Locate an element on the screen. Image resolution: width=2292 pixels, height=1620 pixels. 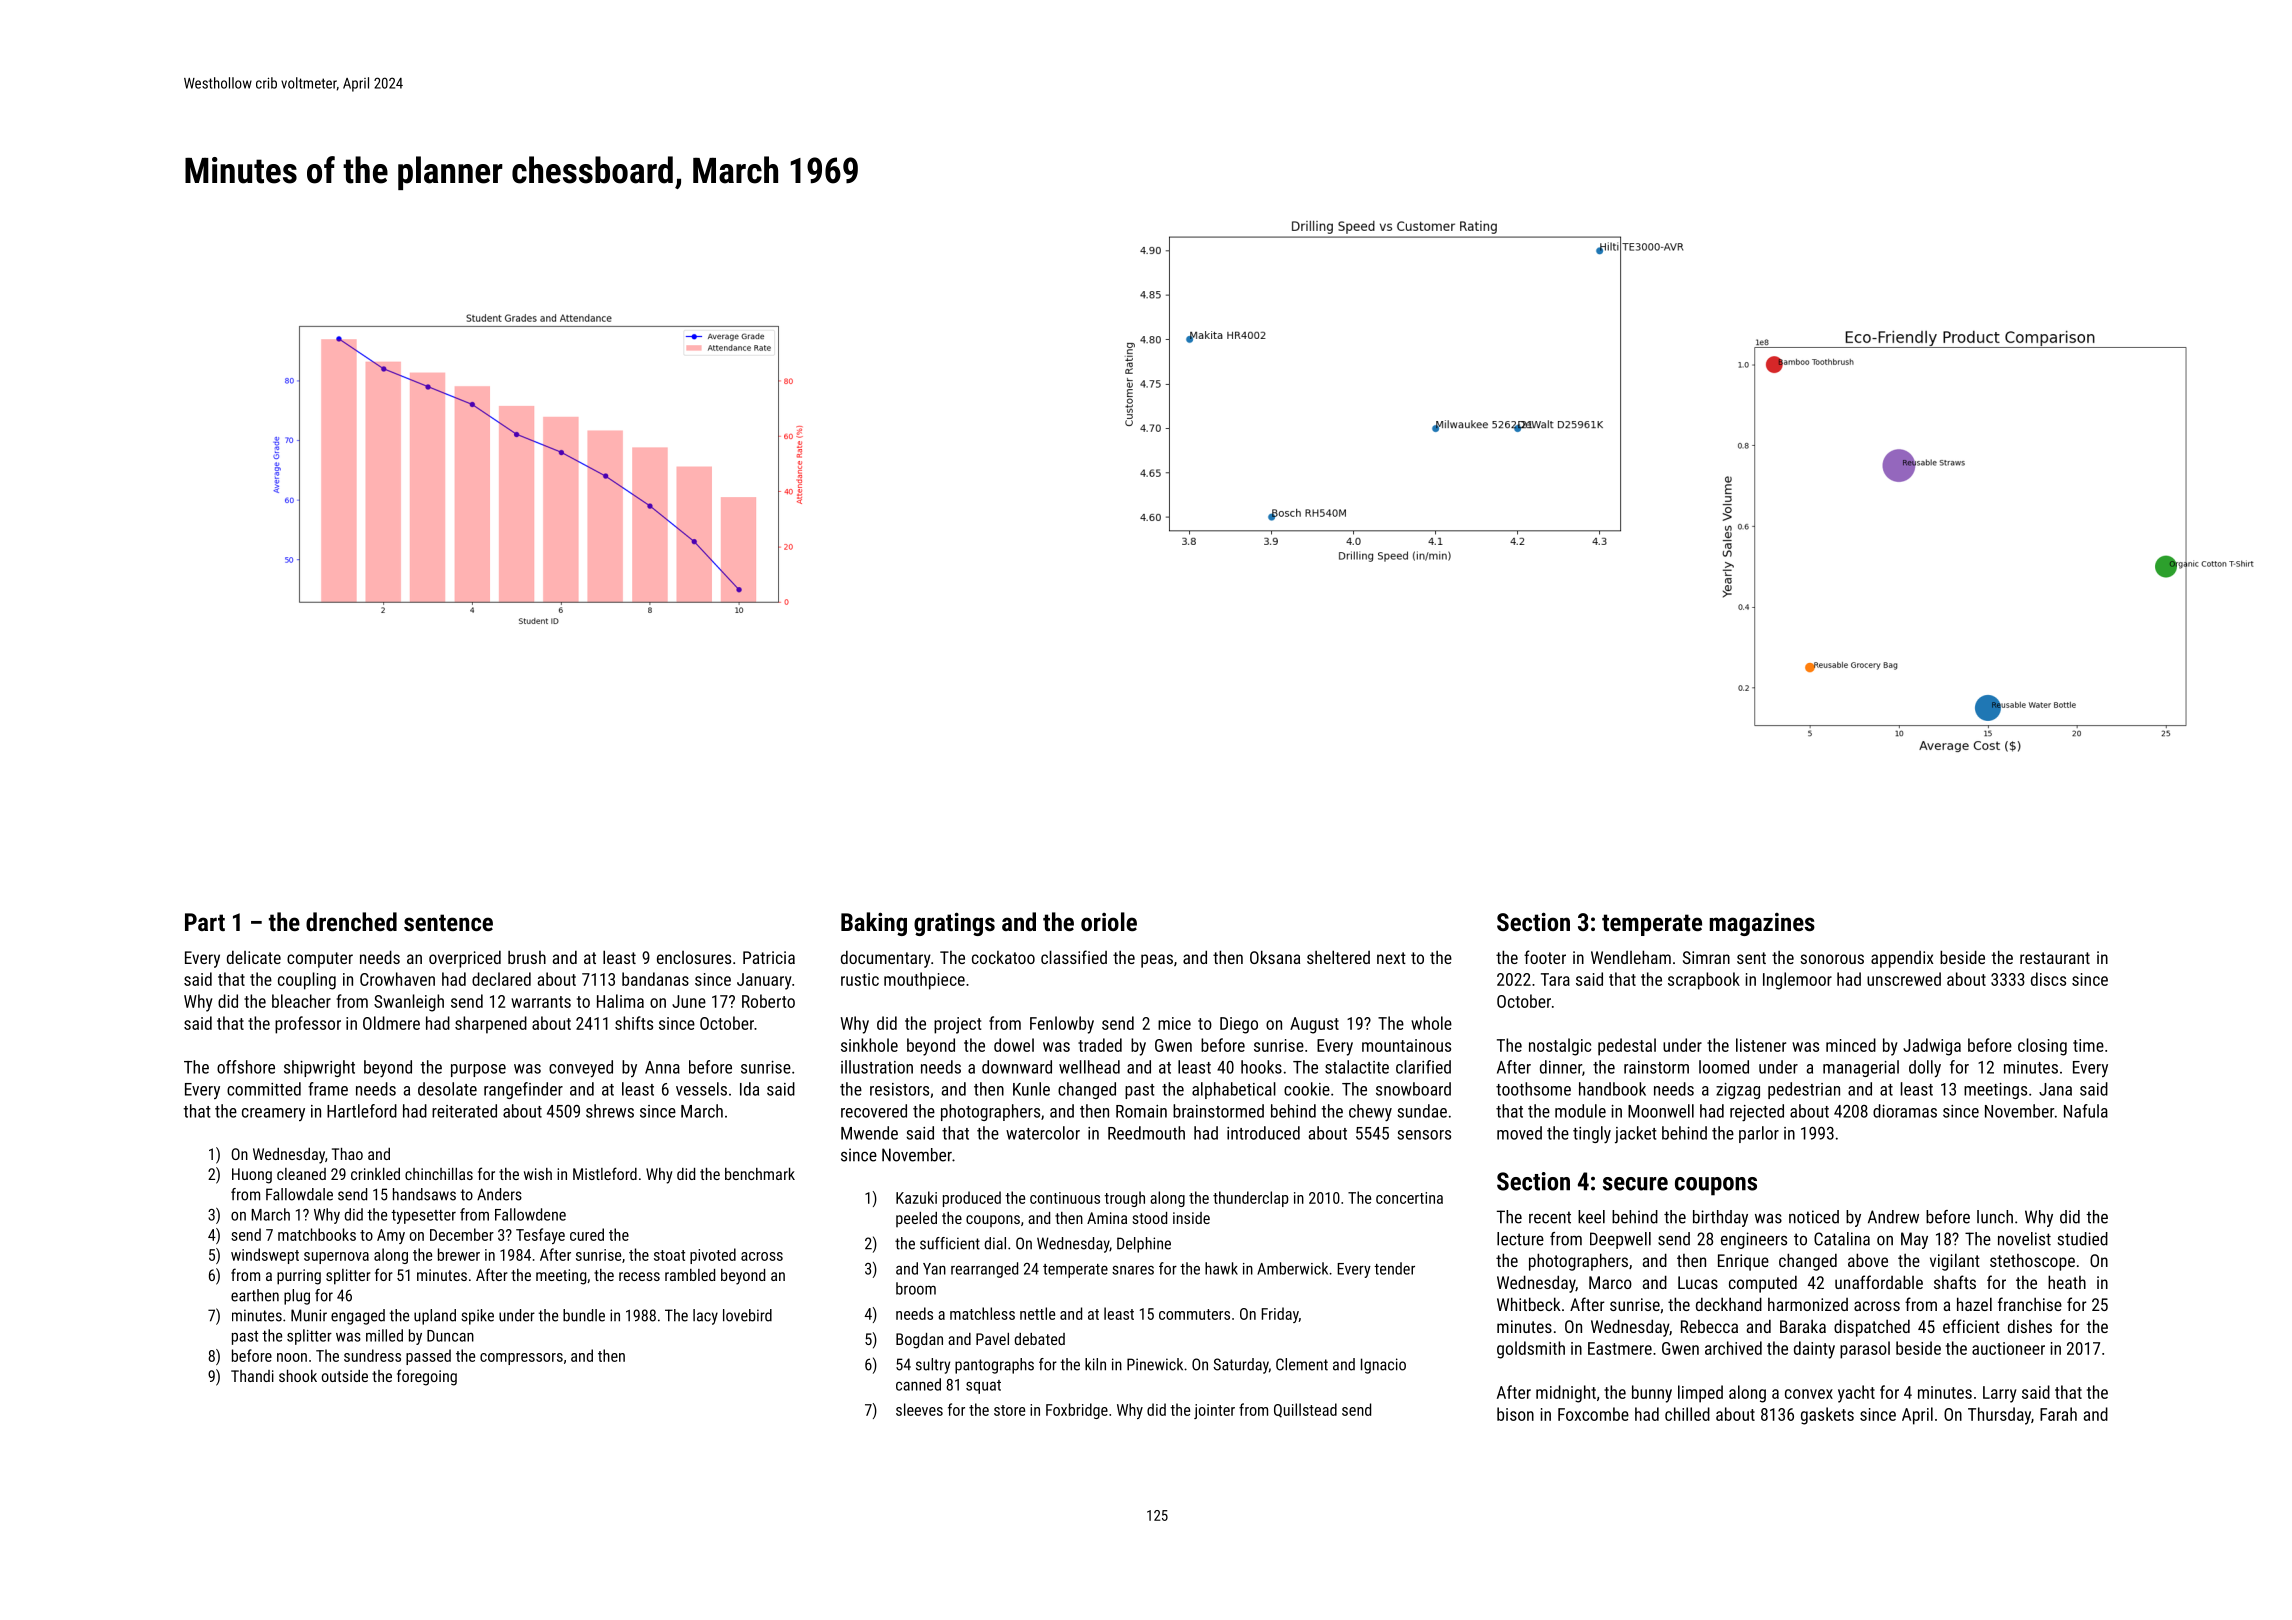
Foxbridge is located at coordinates (1077, 1411).
